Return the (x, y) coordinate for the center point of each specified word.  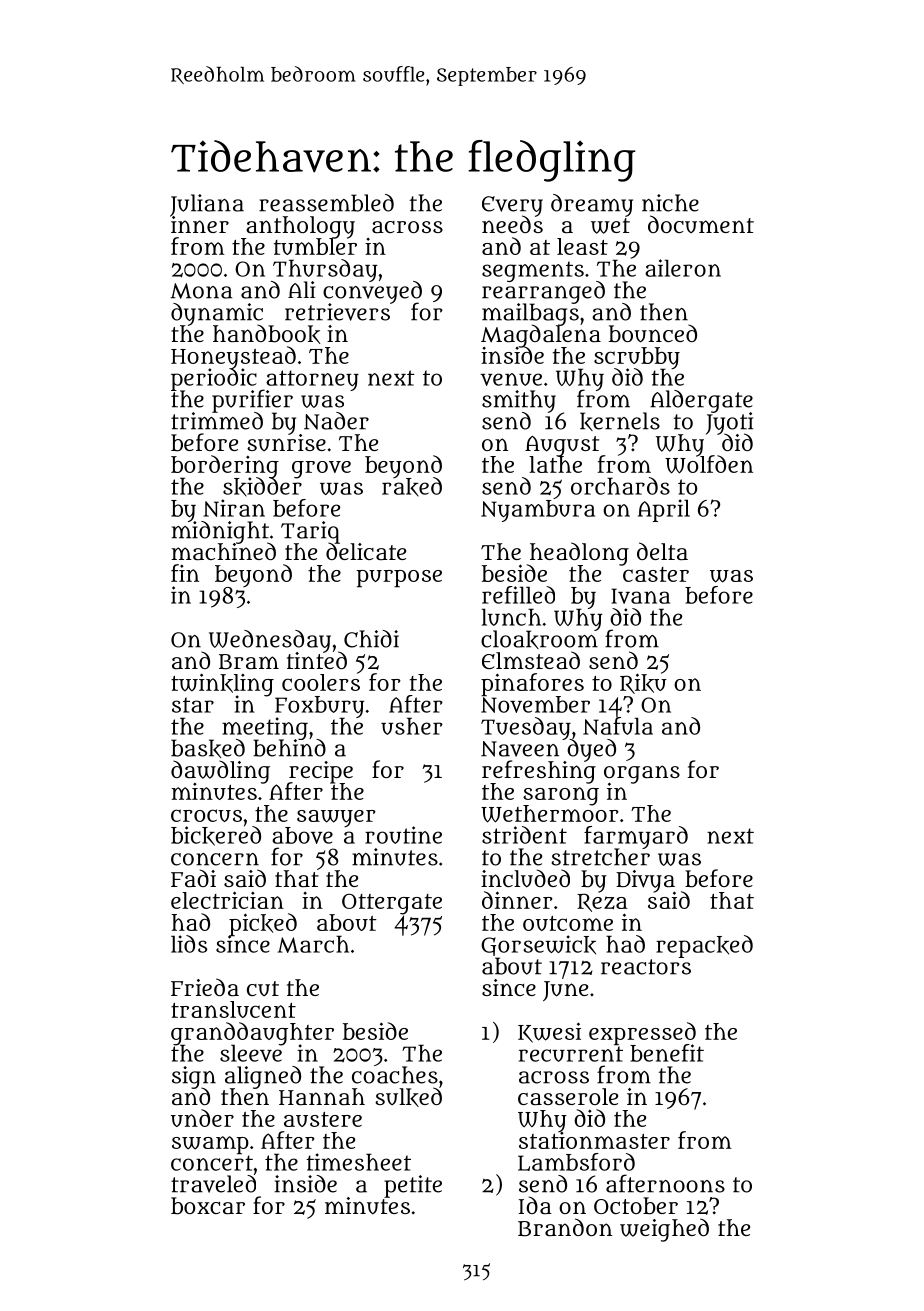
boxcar (208, 1206)
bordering (225, 466)
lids (189, 944)
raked (412, 487)
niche (670, 203)
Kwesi (549, 1032)
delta (662, 551)
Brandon (565, 1227)
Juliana (207, 205)
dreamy (592, 205)
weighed (664, 1230)
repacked (704, 946)
